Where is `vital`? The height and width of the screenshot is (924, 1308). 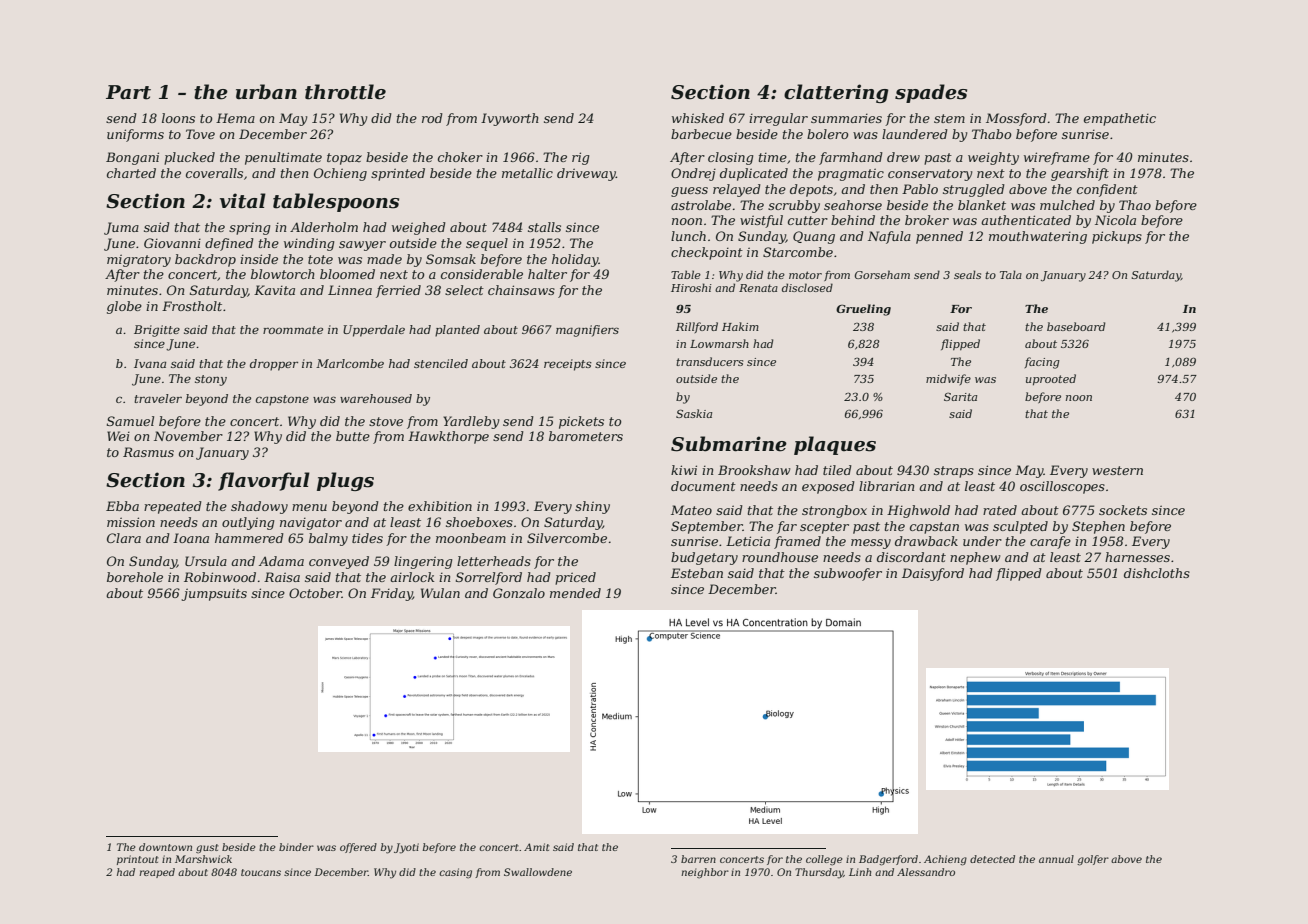 vital is located at coordinates (243, 201).
